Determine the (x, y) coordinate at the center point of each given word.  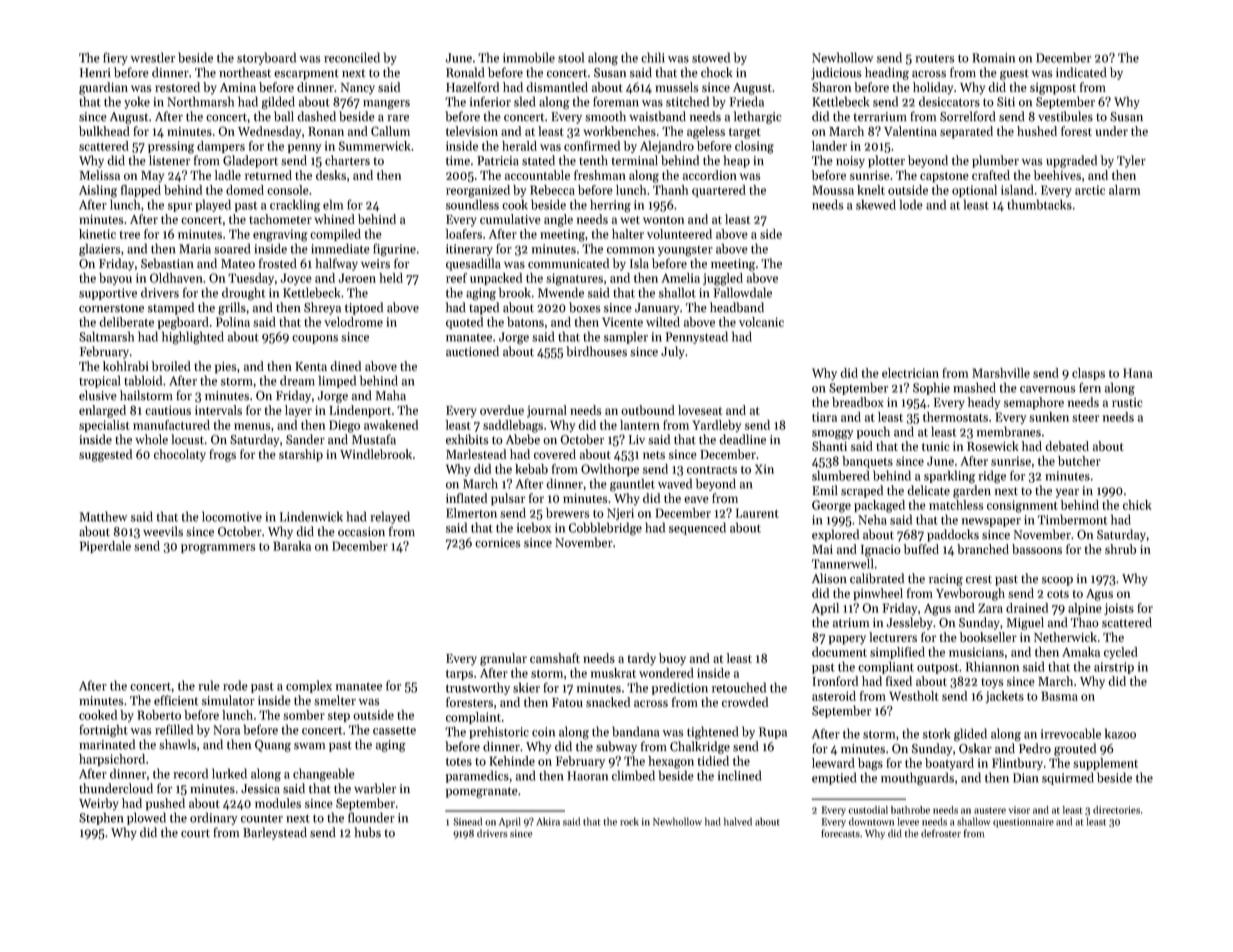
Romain (993, 58)
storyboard (266, 58)
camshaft (555, 658)
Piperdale (105, 547)
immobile (529, 57)
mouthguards (917, 779)
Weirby (99, 804)
